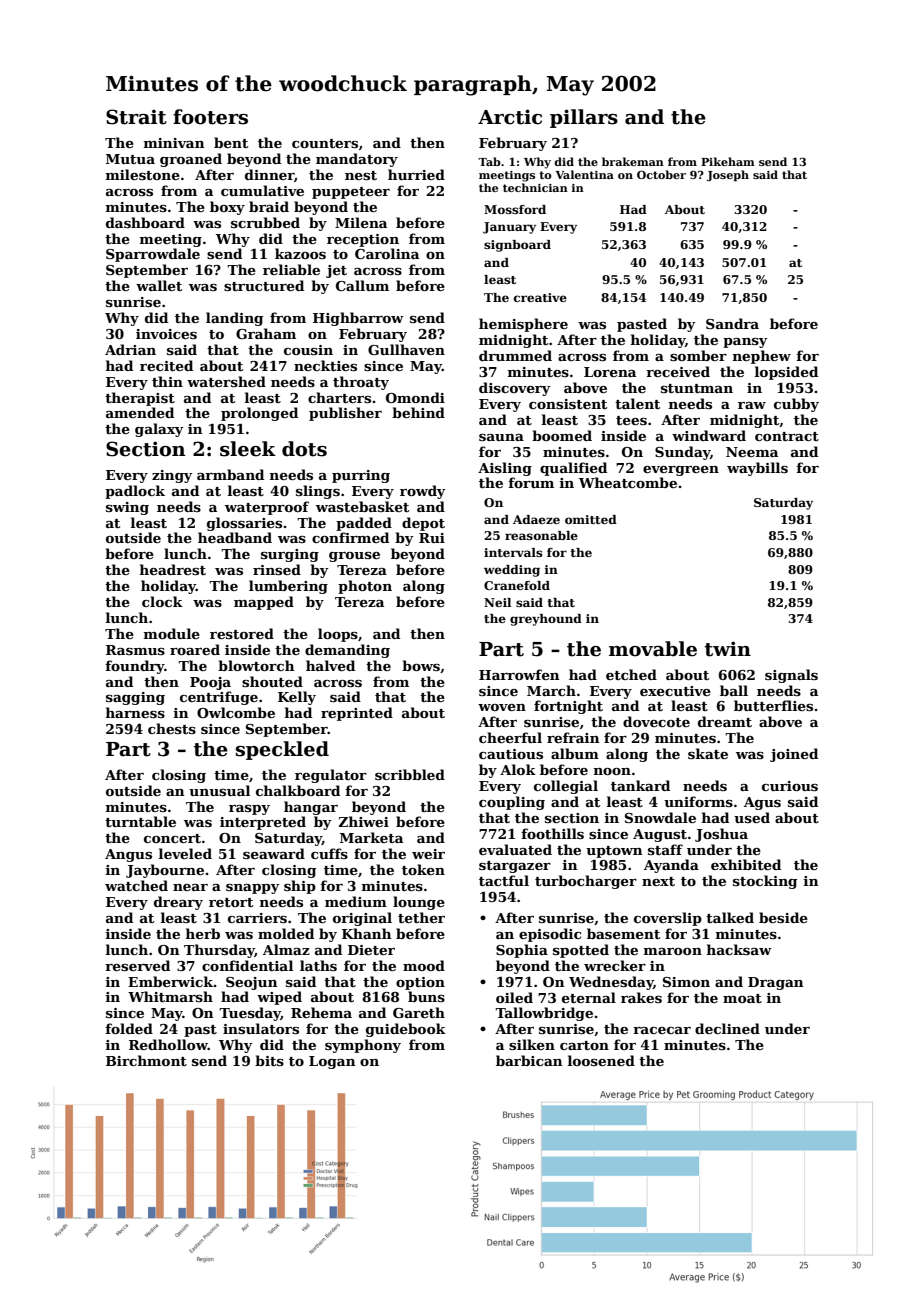 Image resolution: width=924 pixels, height=1308 pixels. I want to click on declined, so click(727, 1028).
